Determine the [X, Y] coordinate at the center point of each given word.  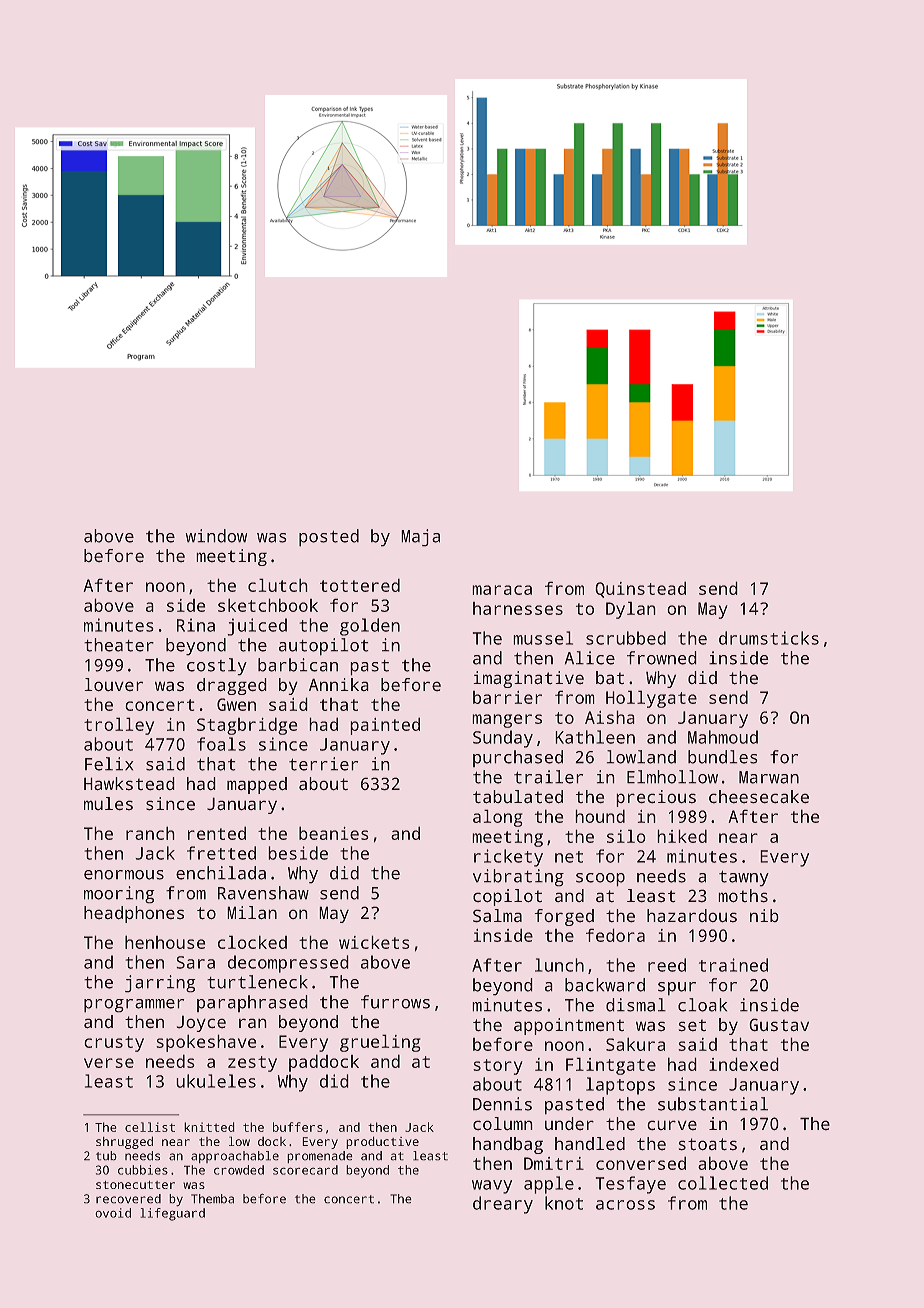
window [216, 536]
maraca [502, 590]
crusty [114, 1044]
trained [733, 965]
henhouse [165, 942]
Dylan [631, 610]
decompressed [288, 964]
